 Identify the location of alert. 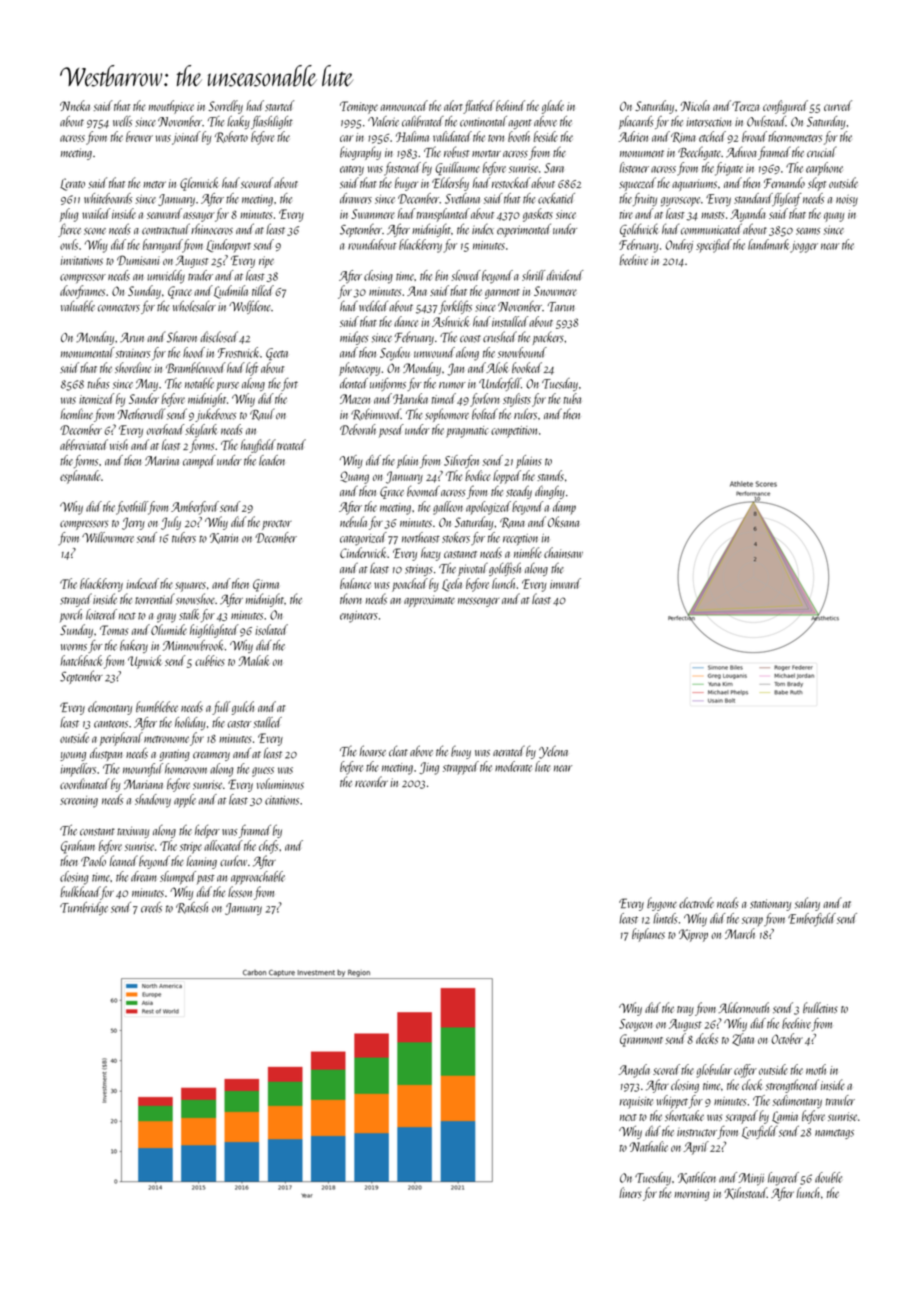
(453, 105).
